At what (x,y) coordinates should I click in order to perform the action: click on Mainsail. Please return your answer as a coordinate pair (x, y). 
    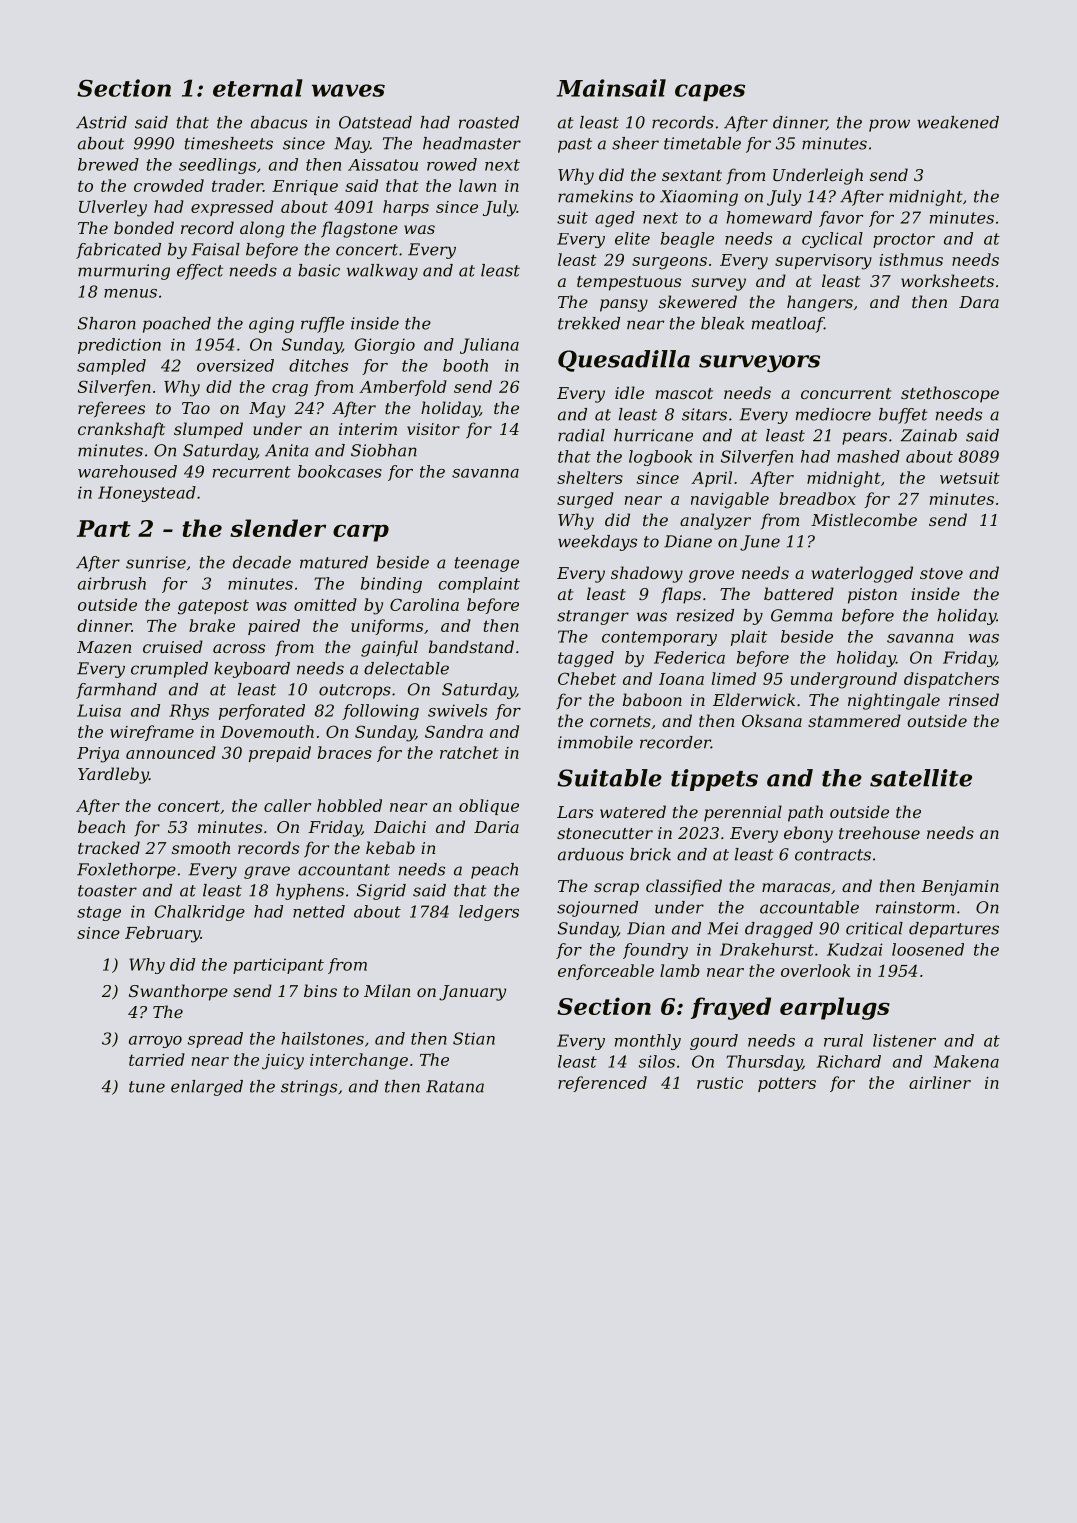
    Looking at the image, I should click on (611, 88).
